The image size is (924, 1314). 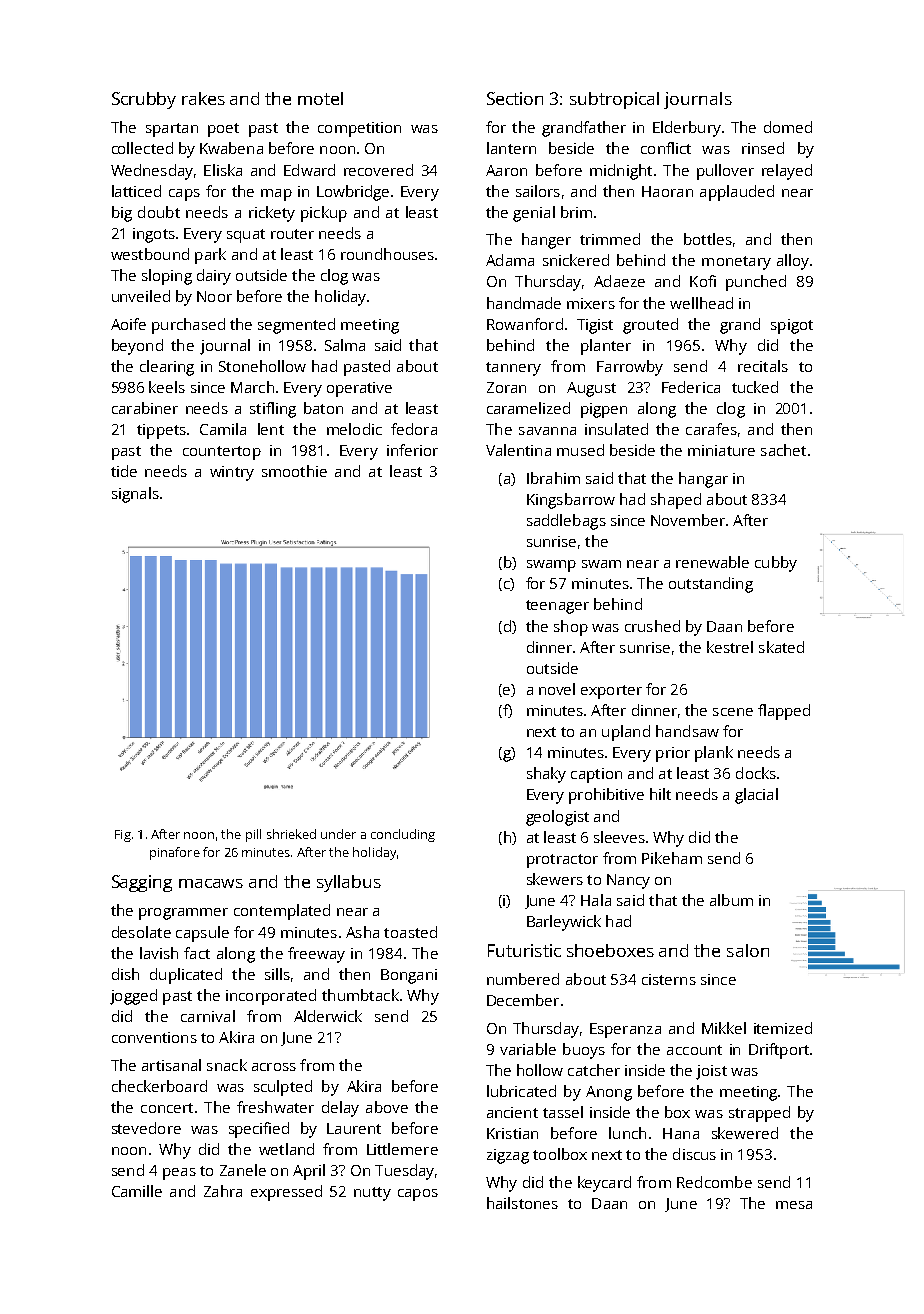 What do you see at coordinates (243, 1170) in the image?
I see `Zanele` at bounding box center [243, 1170].
